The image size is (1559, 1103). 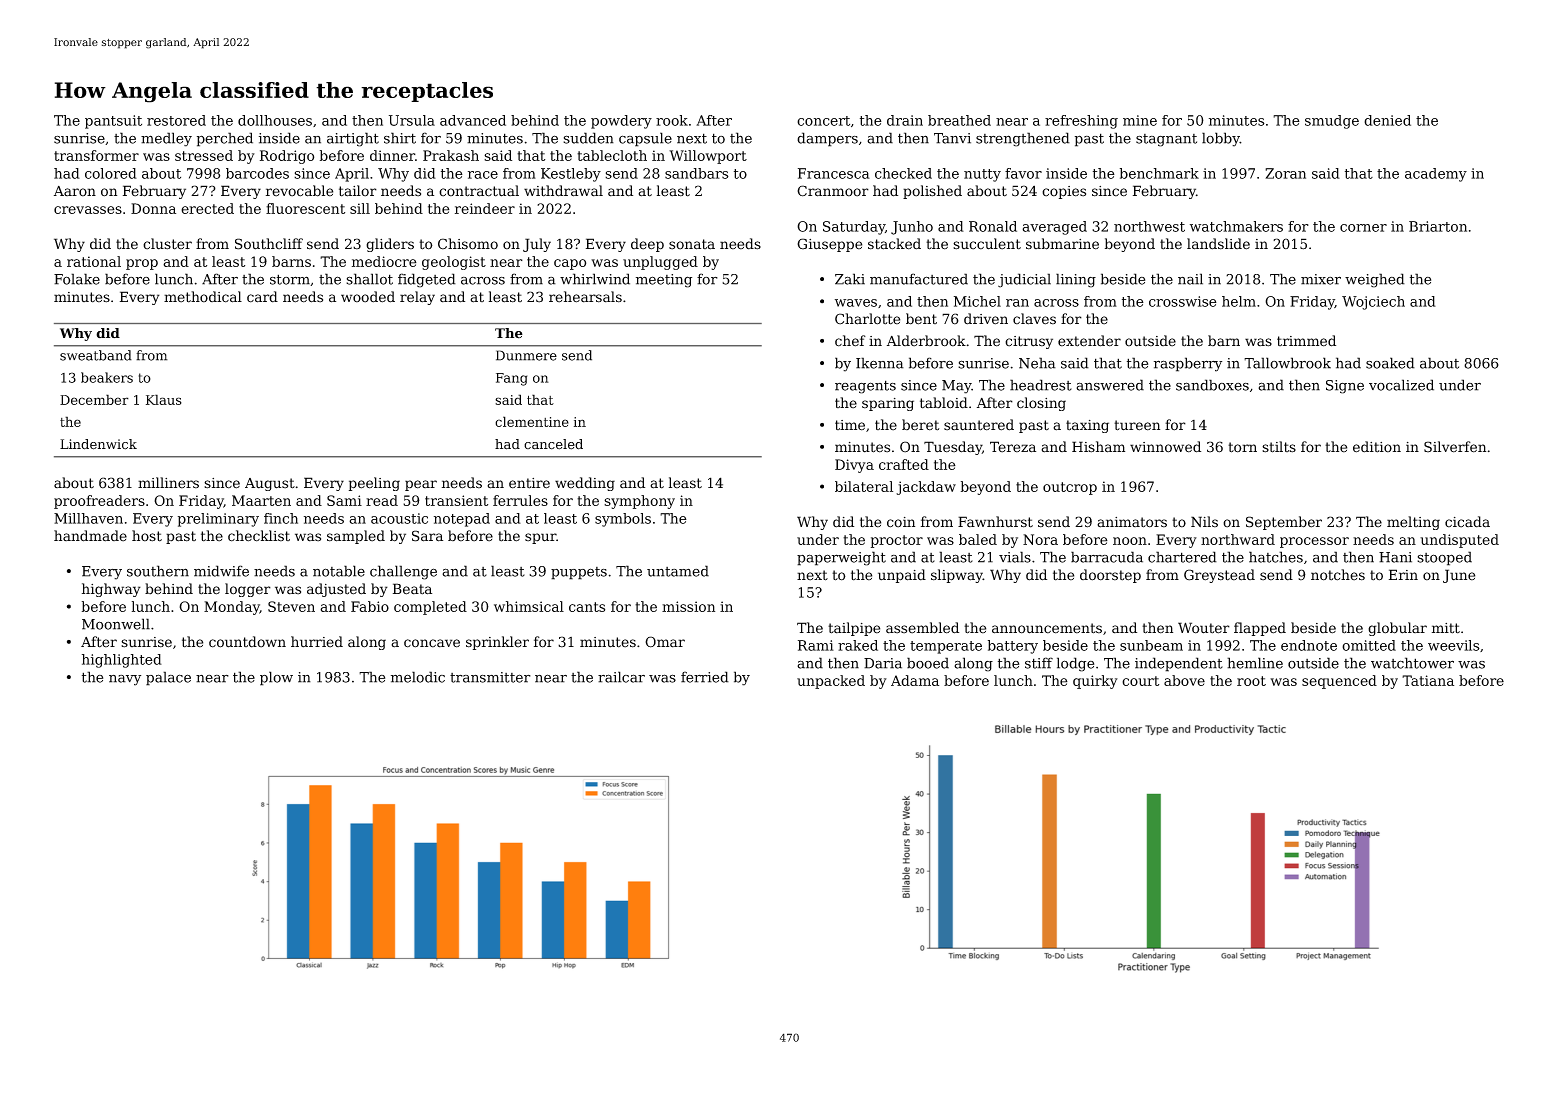 What do you see at coordinates (125, 680) in the document?
I see `navy` at bounding box center [125, 680].
